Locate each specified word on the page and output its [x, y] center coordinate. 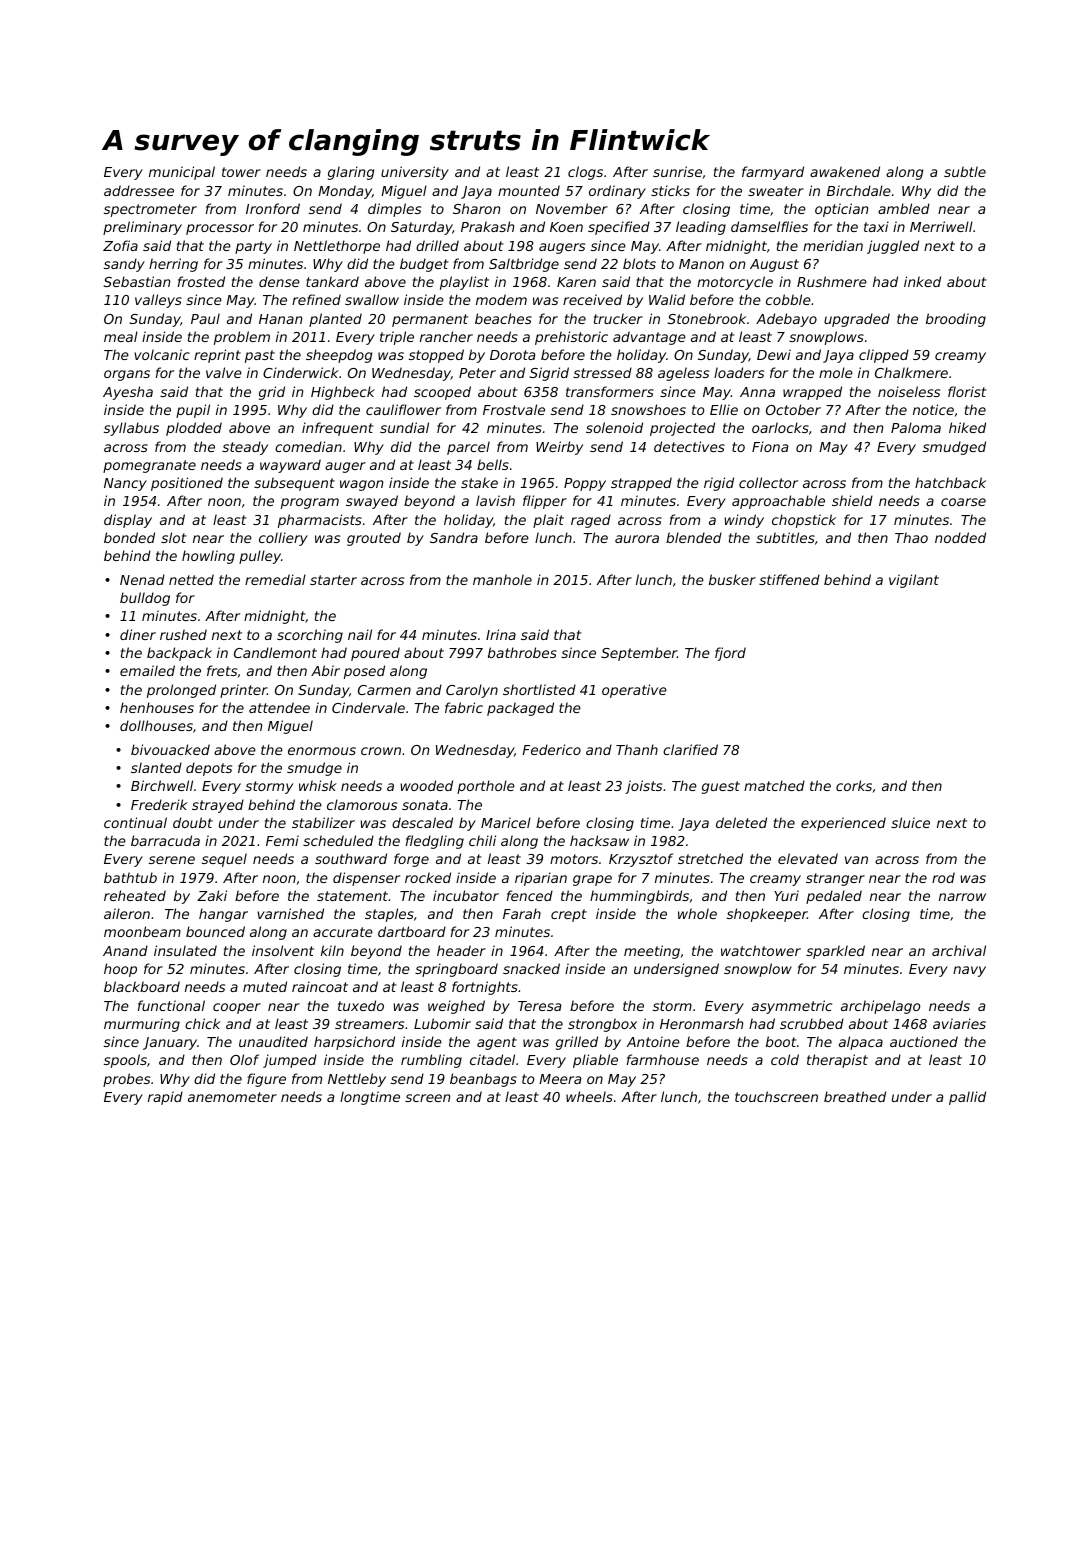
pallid [967, 1098]
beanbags [483, 1080]
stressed [602, 372]
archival [959, 950]
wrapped [812, 393]
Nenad [142, 579]
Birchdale [859, 190]
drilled [437, 245]
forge [411, 860]
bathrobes [522, 652]
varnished [290, 913]
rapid [165, 1098]
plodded [194, 429]
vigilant [914, 581]
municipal [182, 173]
